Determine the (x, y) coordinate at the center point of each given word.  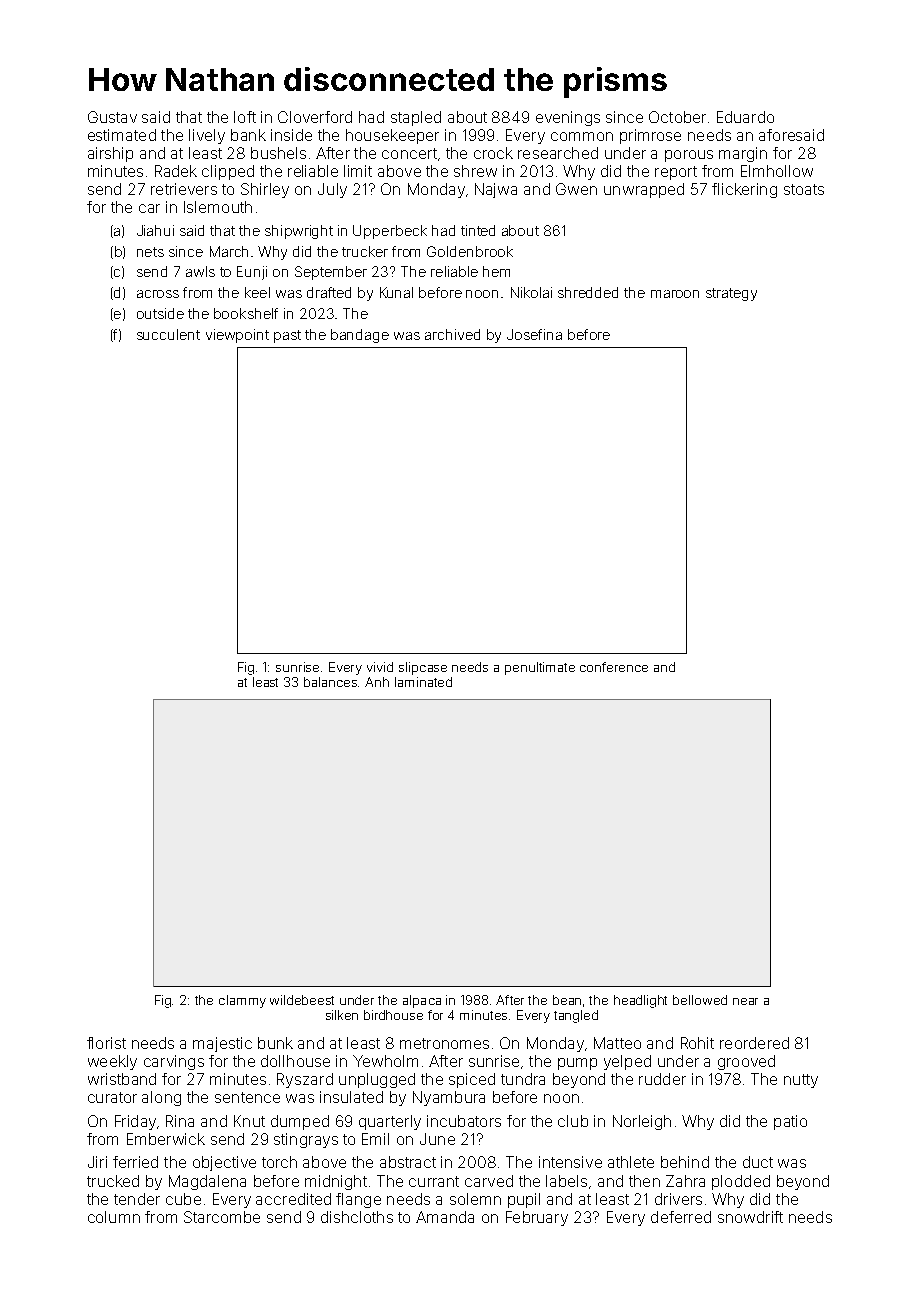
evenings (568, 118)
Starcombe (222, 1217)
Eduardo (745, 117)
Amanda (445, 1217)
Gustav (112, 117)
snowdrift (750, 1217)
